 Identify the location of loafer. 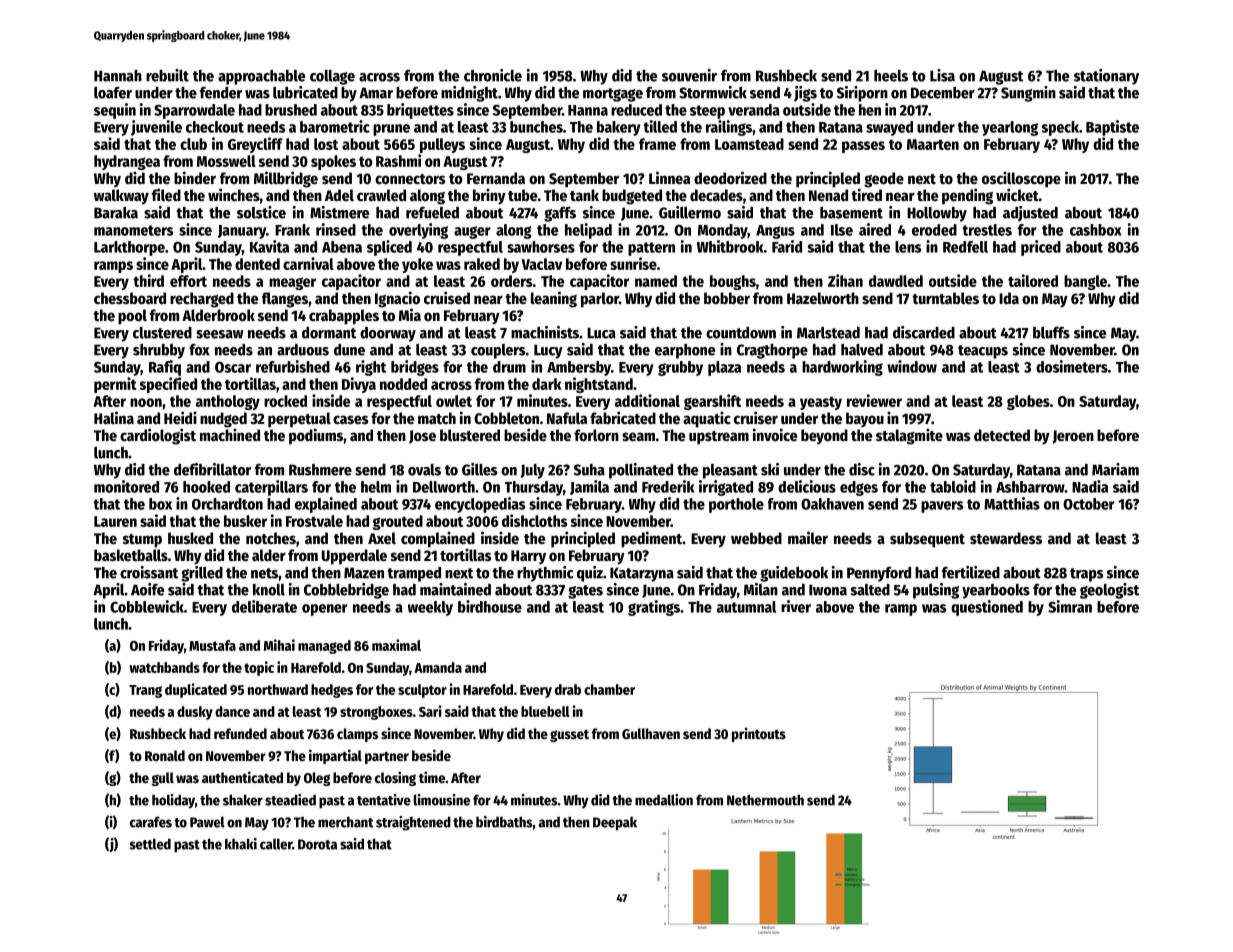
(113, 92).
